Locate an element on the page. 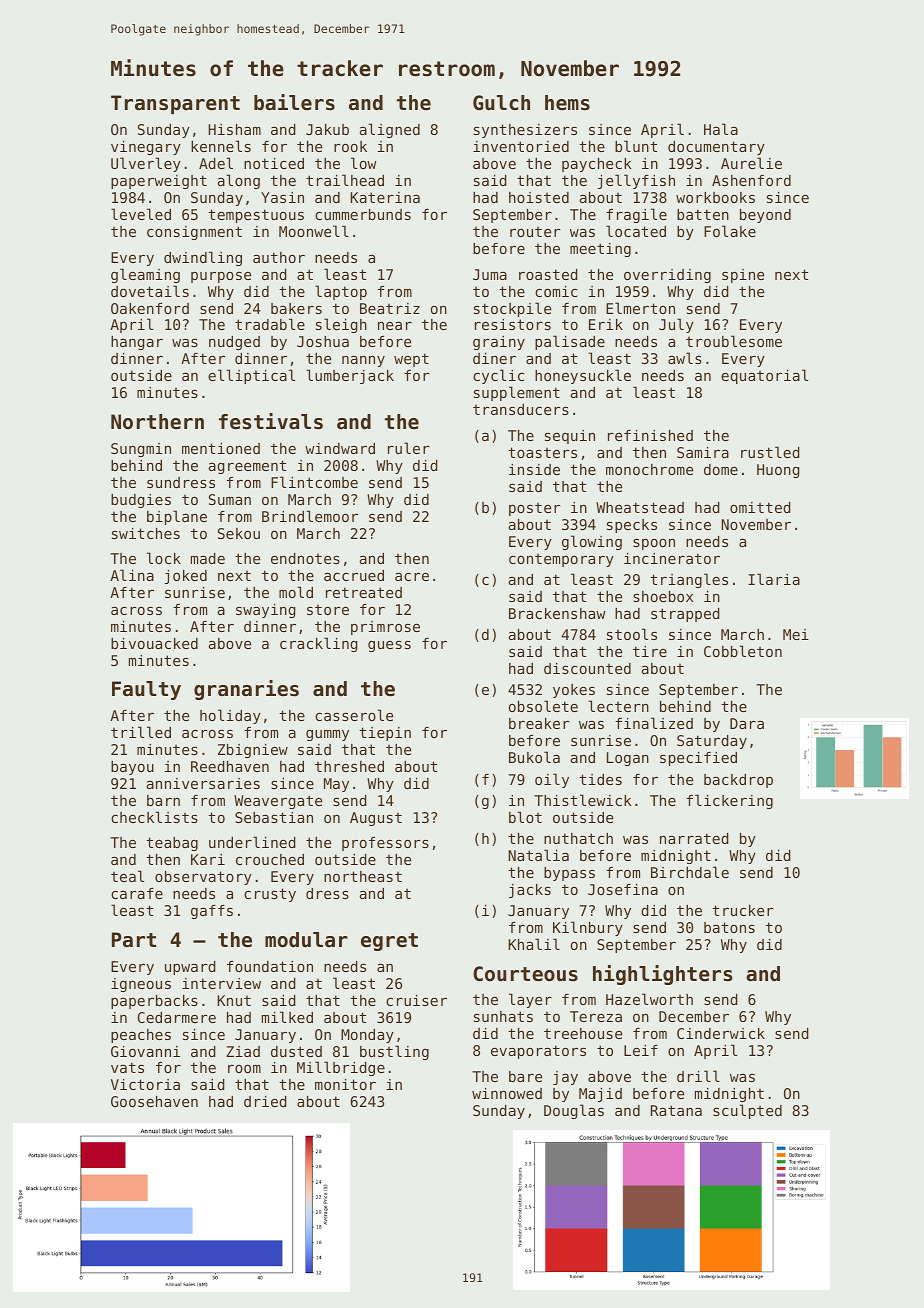 This document has height=1308, width=924. stools is located at coordinates (632, 634).
